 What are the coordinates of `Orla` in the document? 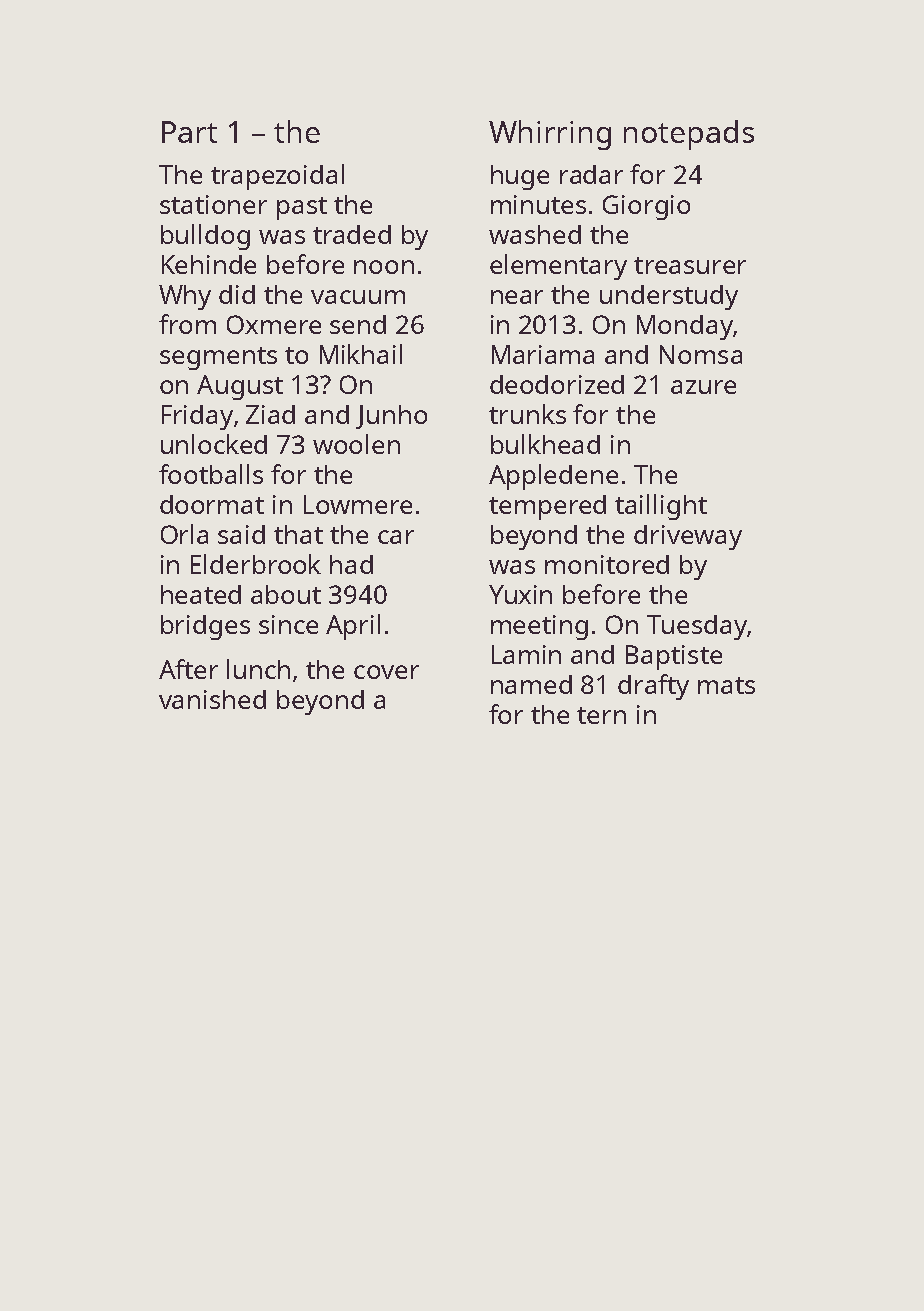 It's located at (184, 534).
